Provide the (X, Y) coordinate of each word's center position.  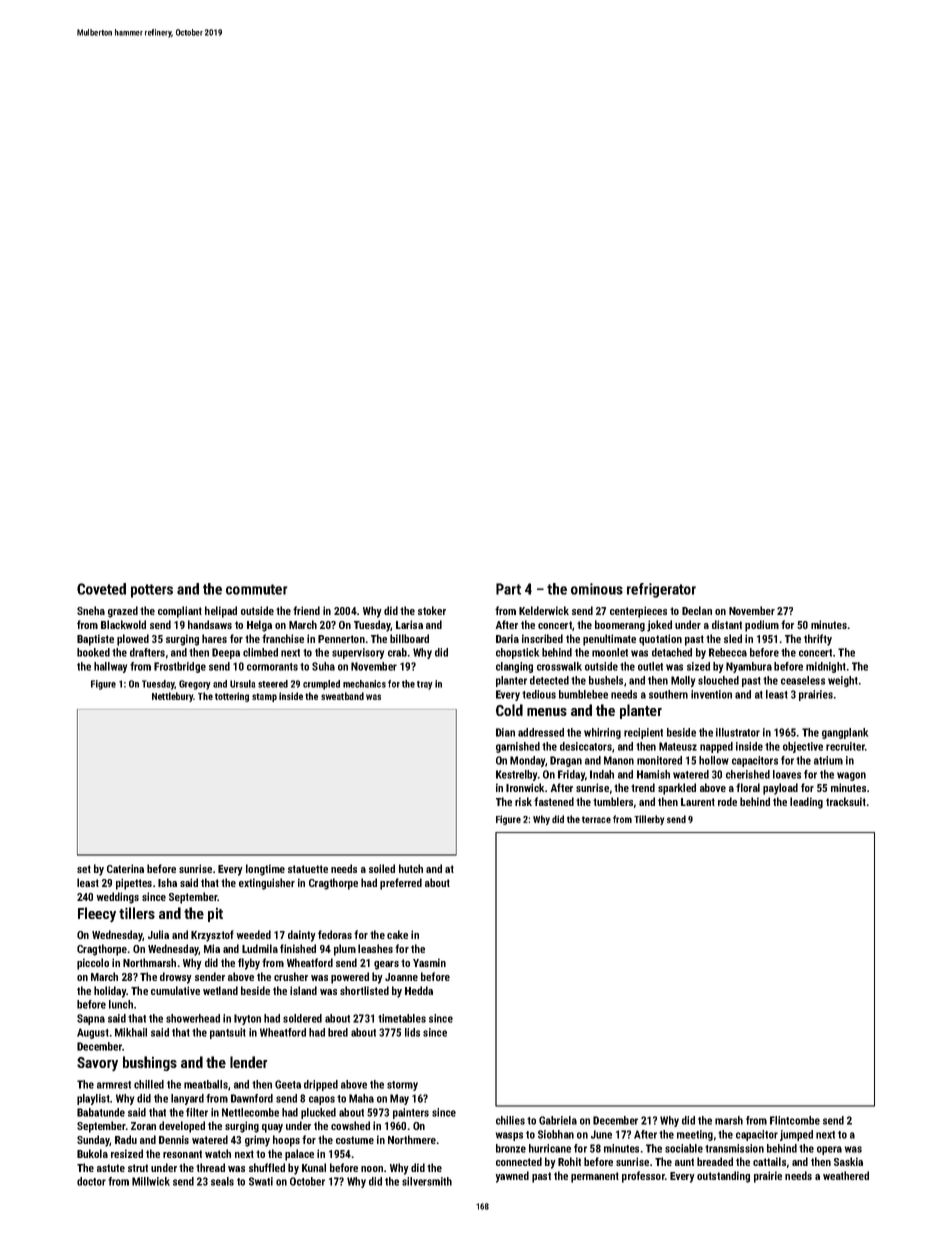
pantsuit (228, 1033)
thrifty (818, 640)
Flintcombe (795, 1120)
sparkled (677, 789)
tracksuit (846, 801)
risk (523, 801)
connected (519, 1161)
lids (412, 1032)
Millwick (151, 1181)
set (84, 869)
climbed (260, 652)
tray (425, 685)
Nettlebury (173, 697)
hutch (411, 868)
